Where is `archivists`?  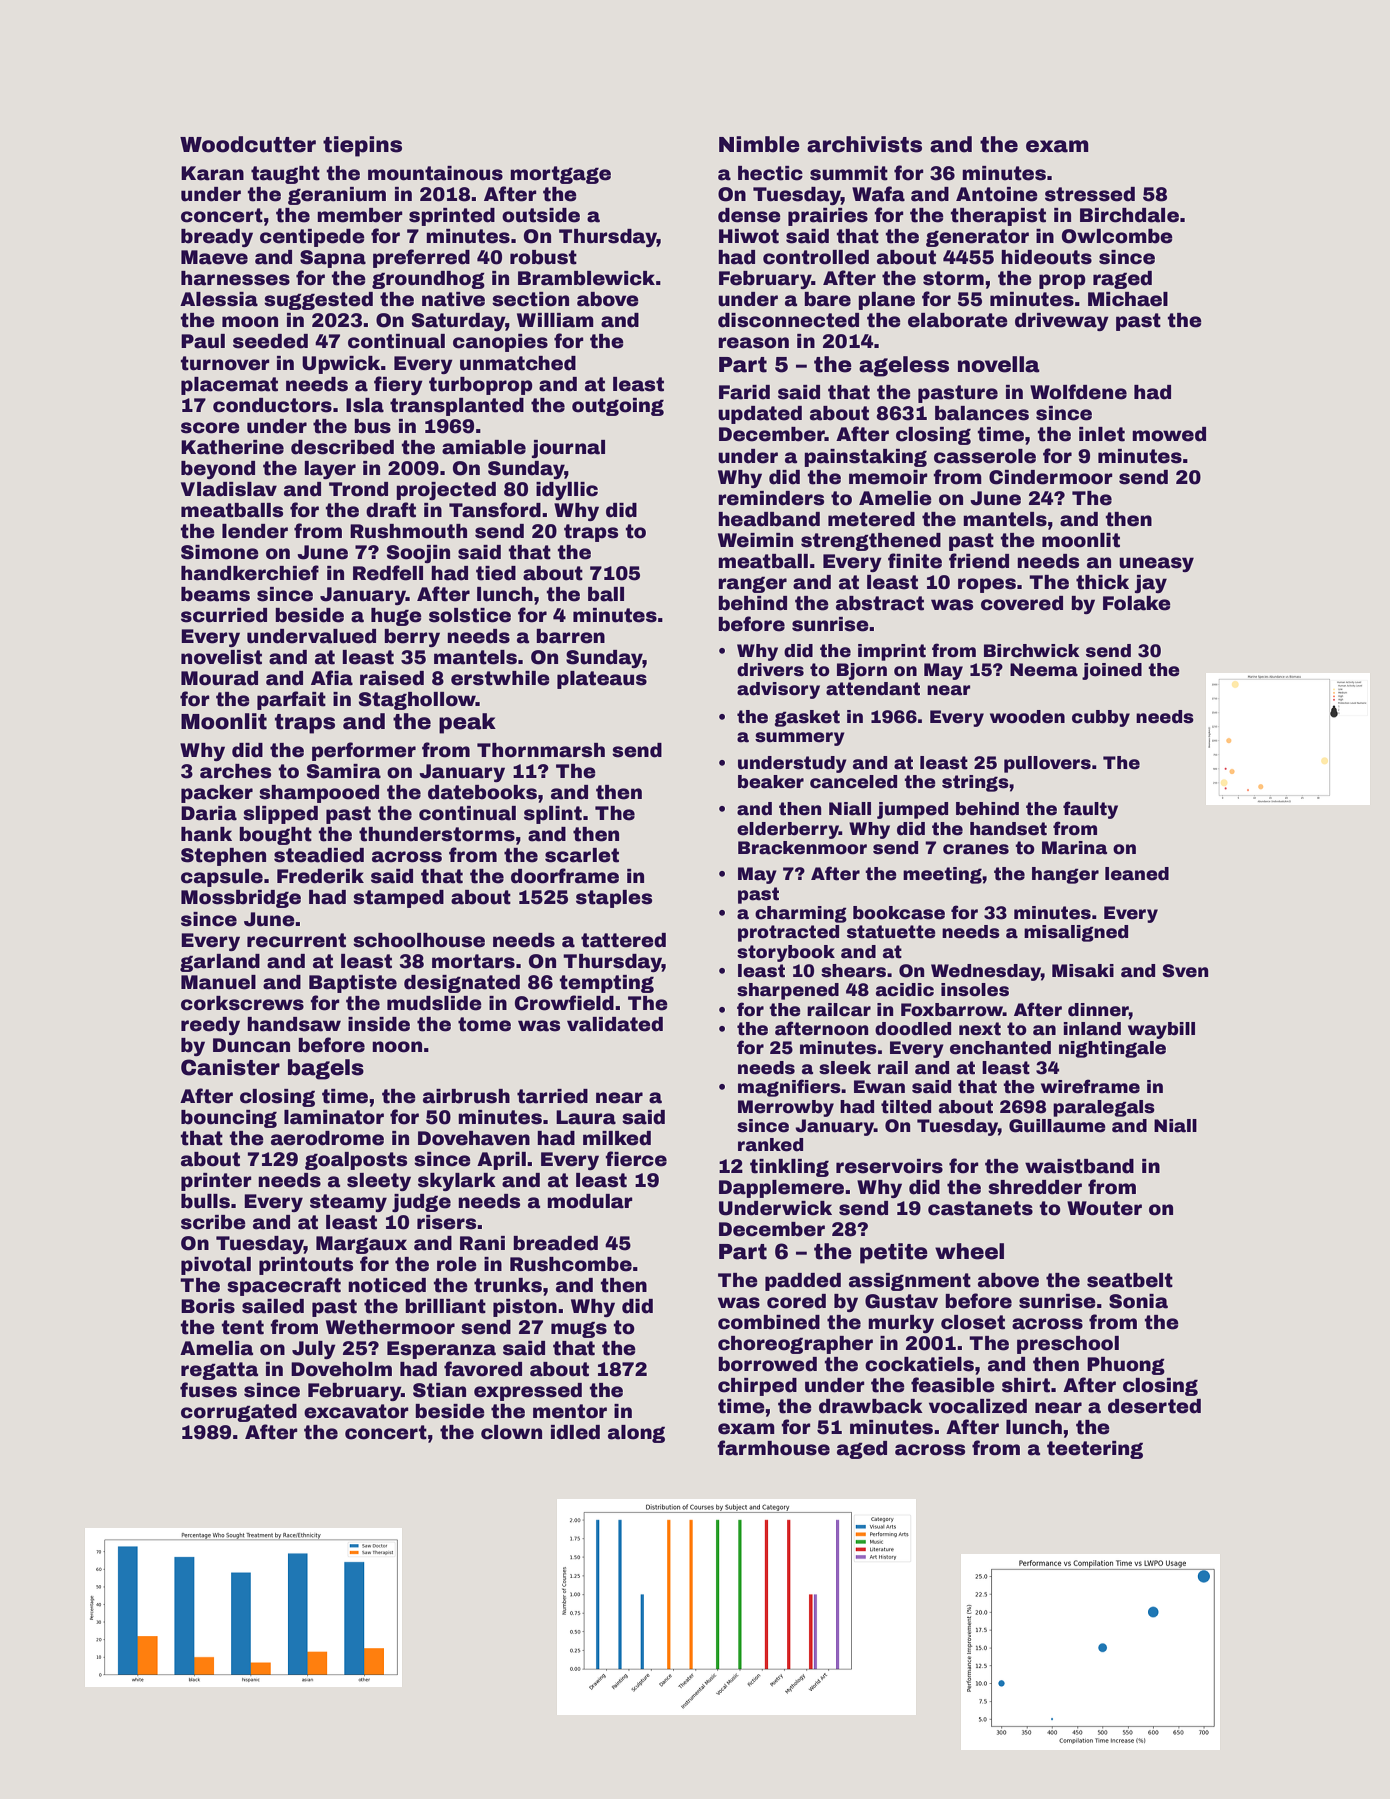
archivists is located at coordinates (864, 144).
